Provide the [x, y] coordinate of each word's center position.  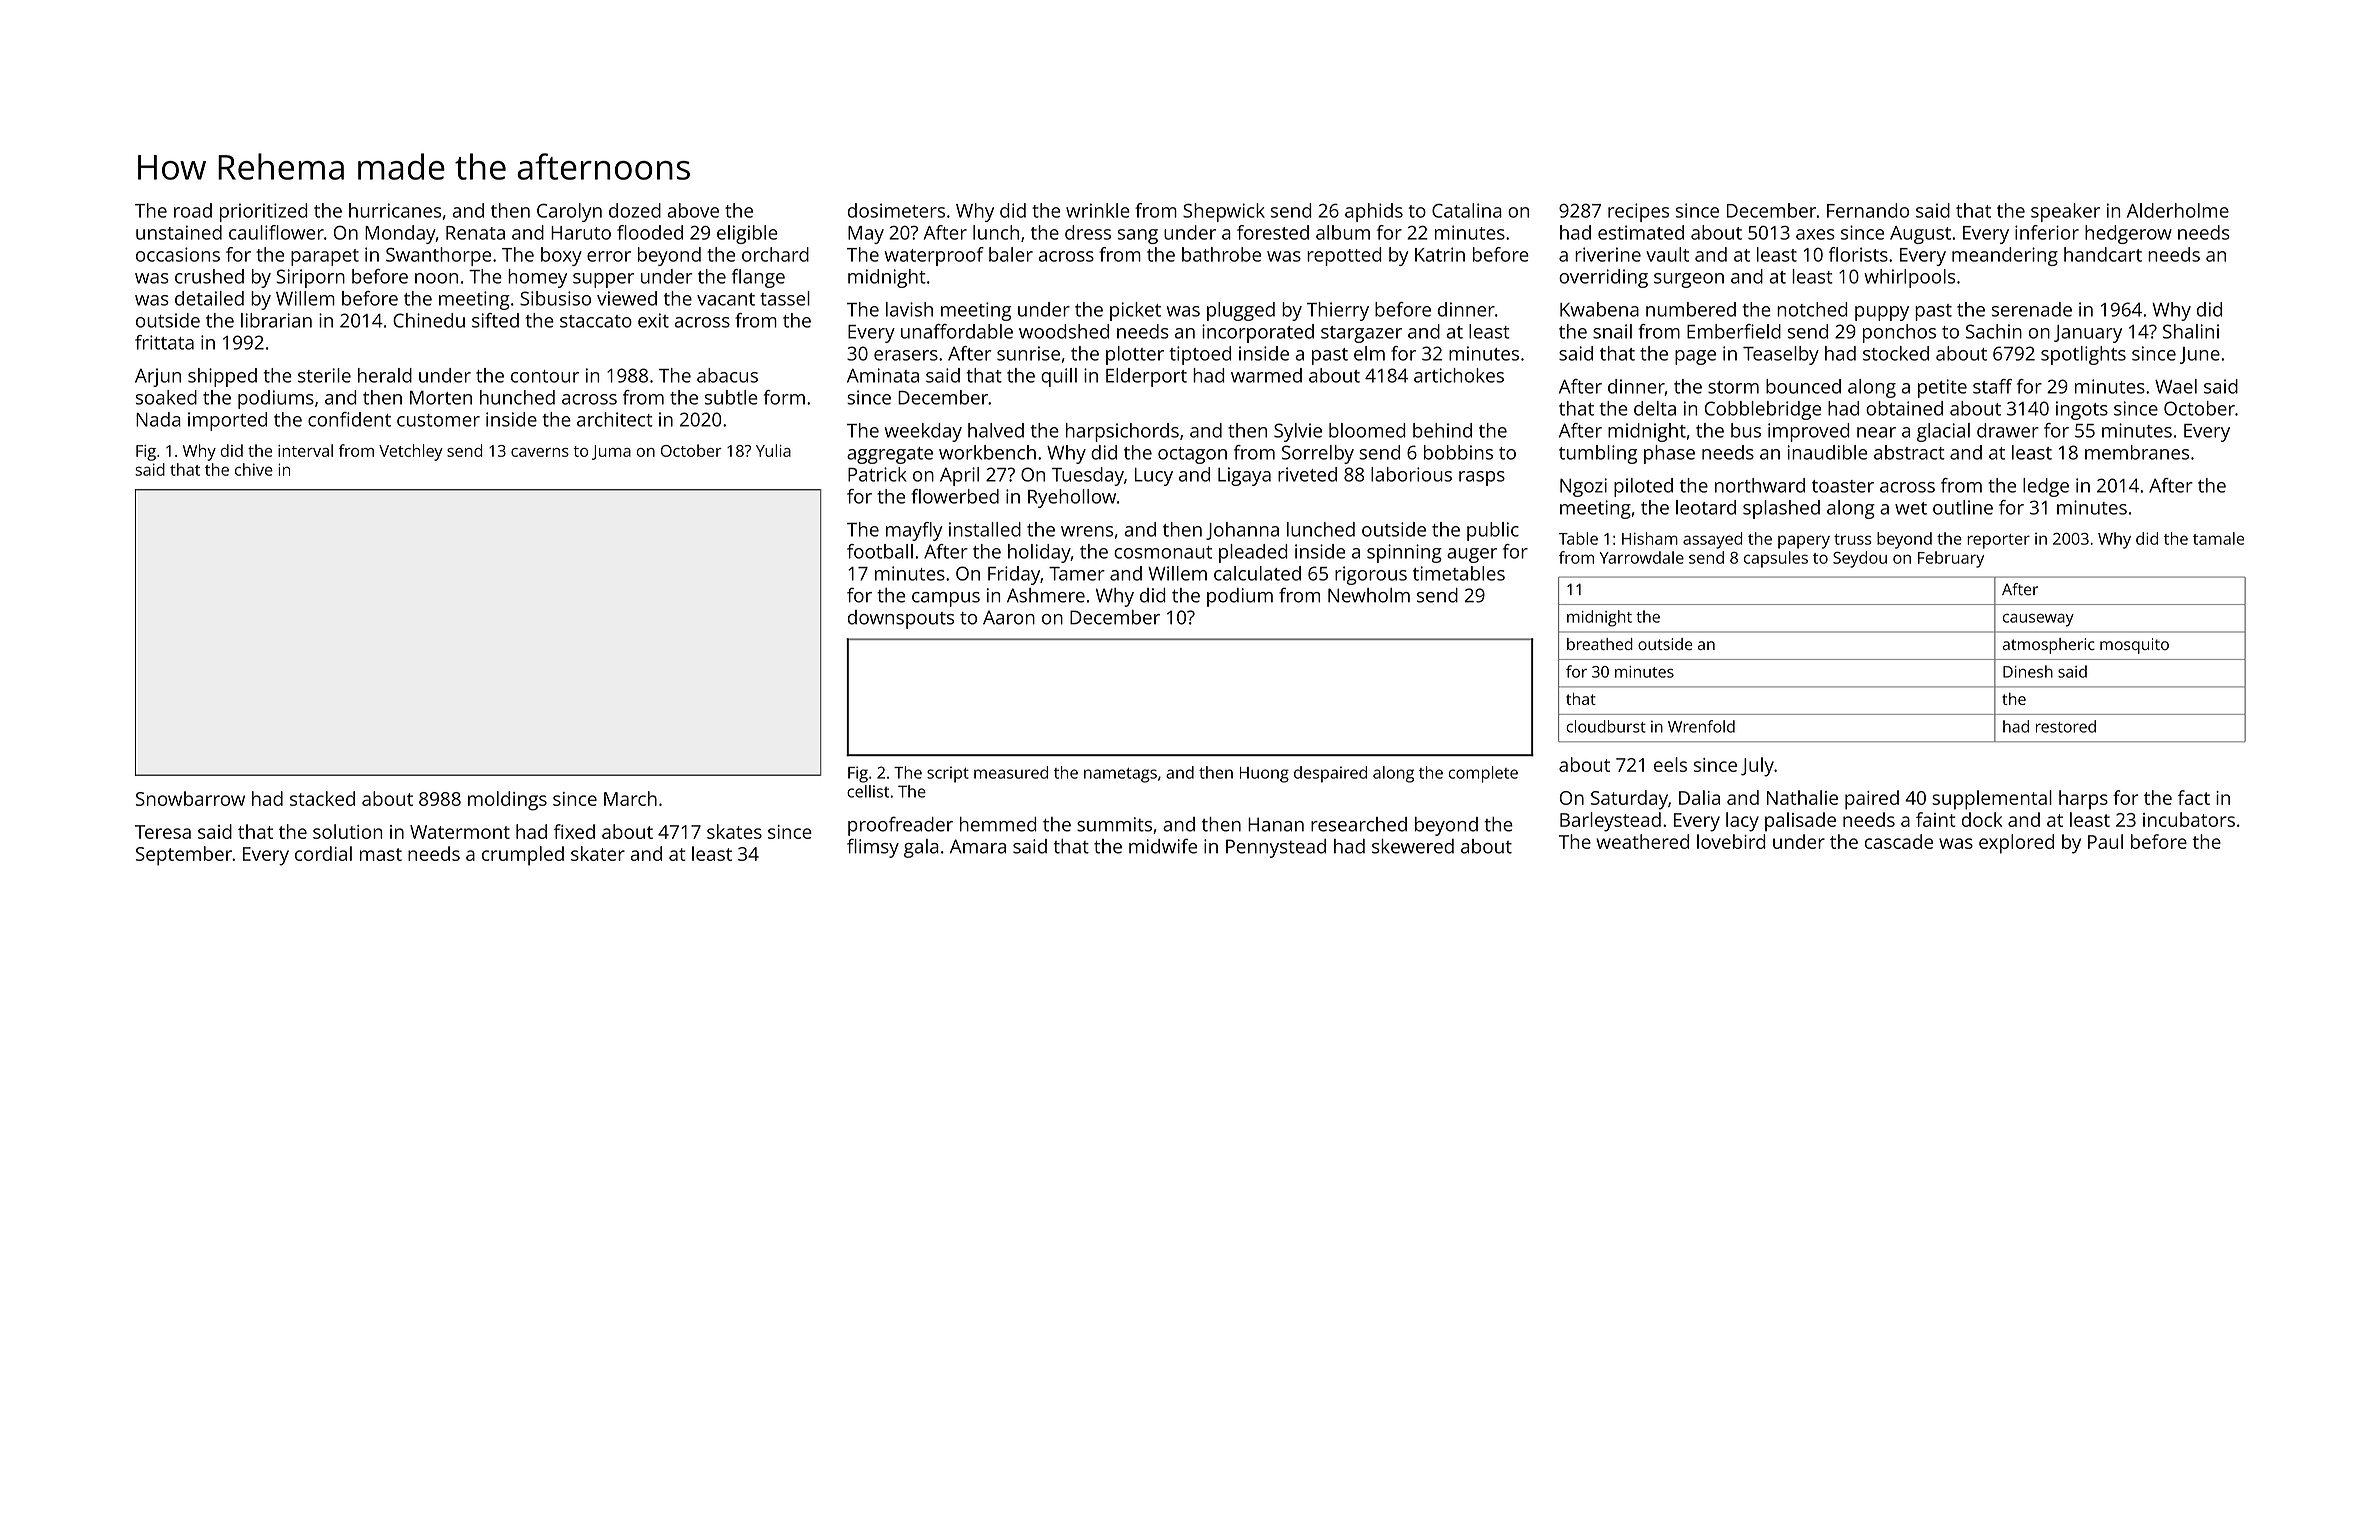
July [1757, 767]
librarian [276, 320]
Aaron [1009, 617]
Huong [1264, 775]
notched [1812, 309]
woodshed [1064, 331]
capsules [1776, 559]
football [880, 551]
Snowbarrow [190, 798]
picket [1135, 311]
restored [2066, 726]
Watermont [460, 832]
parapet [325, 257]
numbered [1691, 309]
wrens [1087, 531]
